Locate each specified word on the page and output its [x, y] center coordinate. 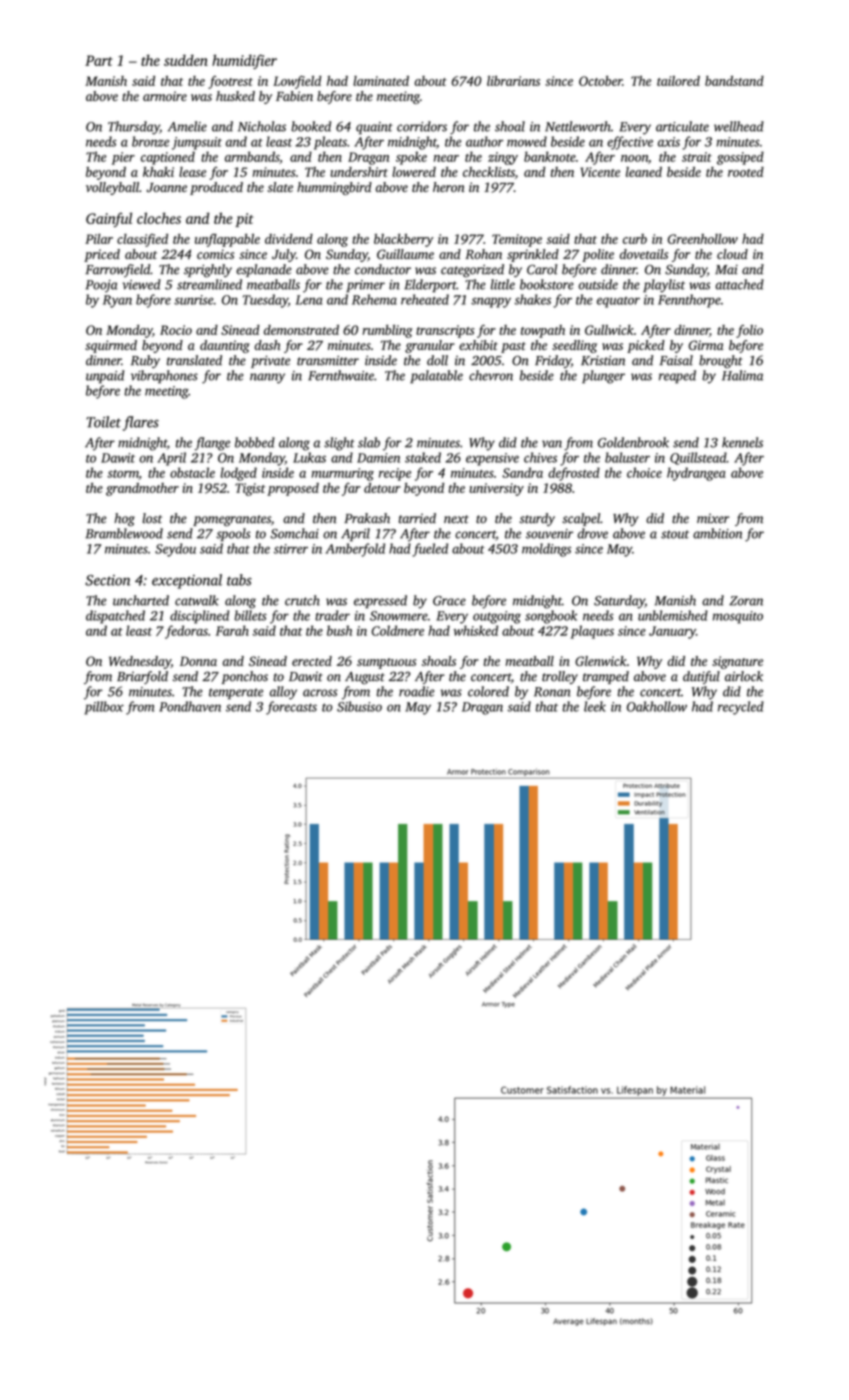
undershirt [359, 172]
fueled [430, 550]
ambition [717, 533]
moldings [546, 550]
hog [124, 520]
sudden [186, 60]
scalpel [581, 519]
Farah [232, 630]
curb [635, 239]
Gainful [109, 219]
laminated [381, 81]
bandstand [734, 81]
